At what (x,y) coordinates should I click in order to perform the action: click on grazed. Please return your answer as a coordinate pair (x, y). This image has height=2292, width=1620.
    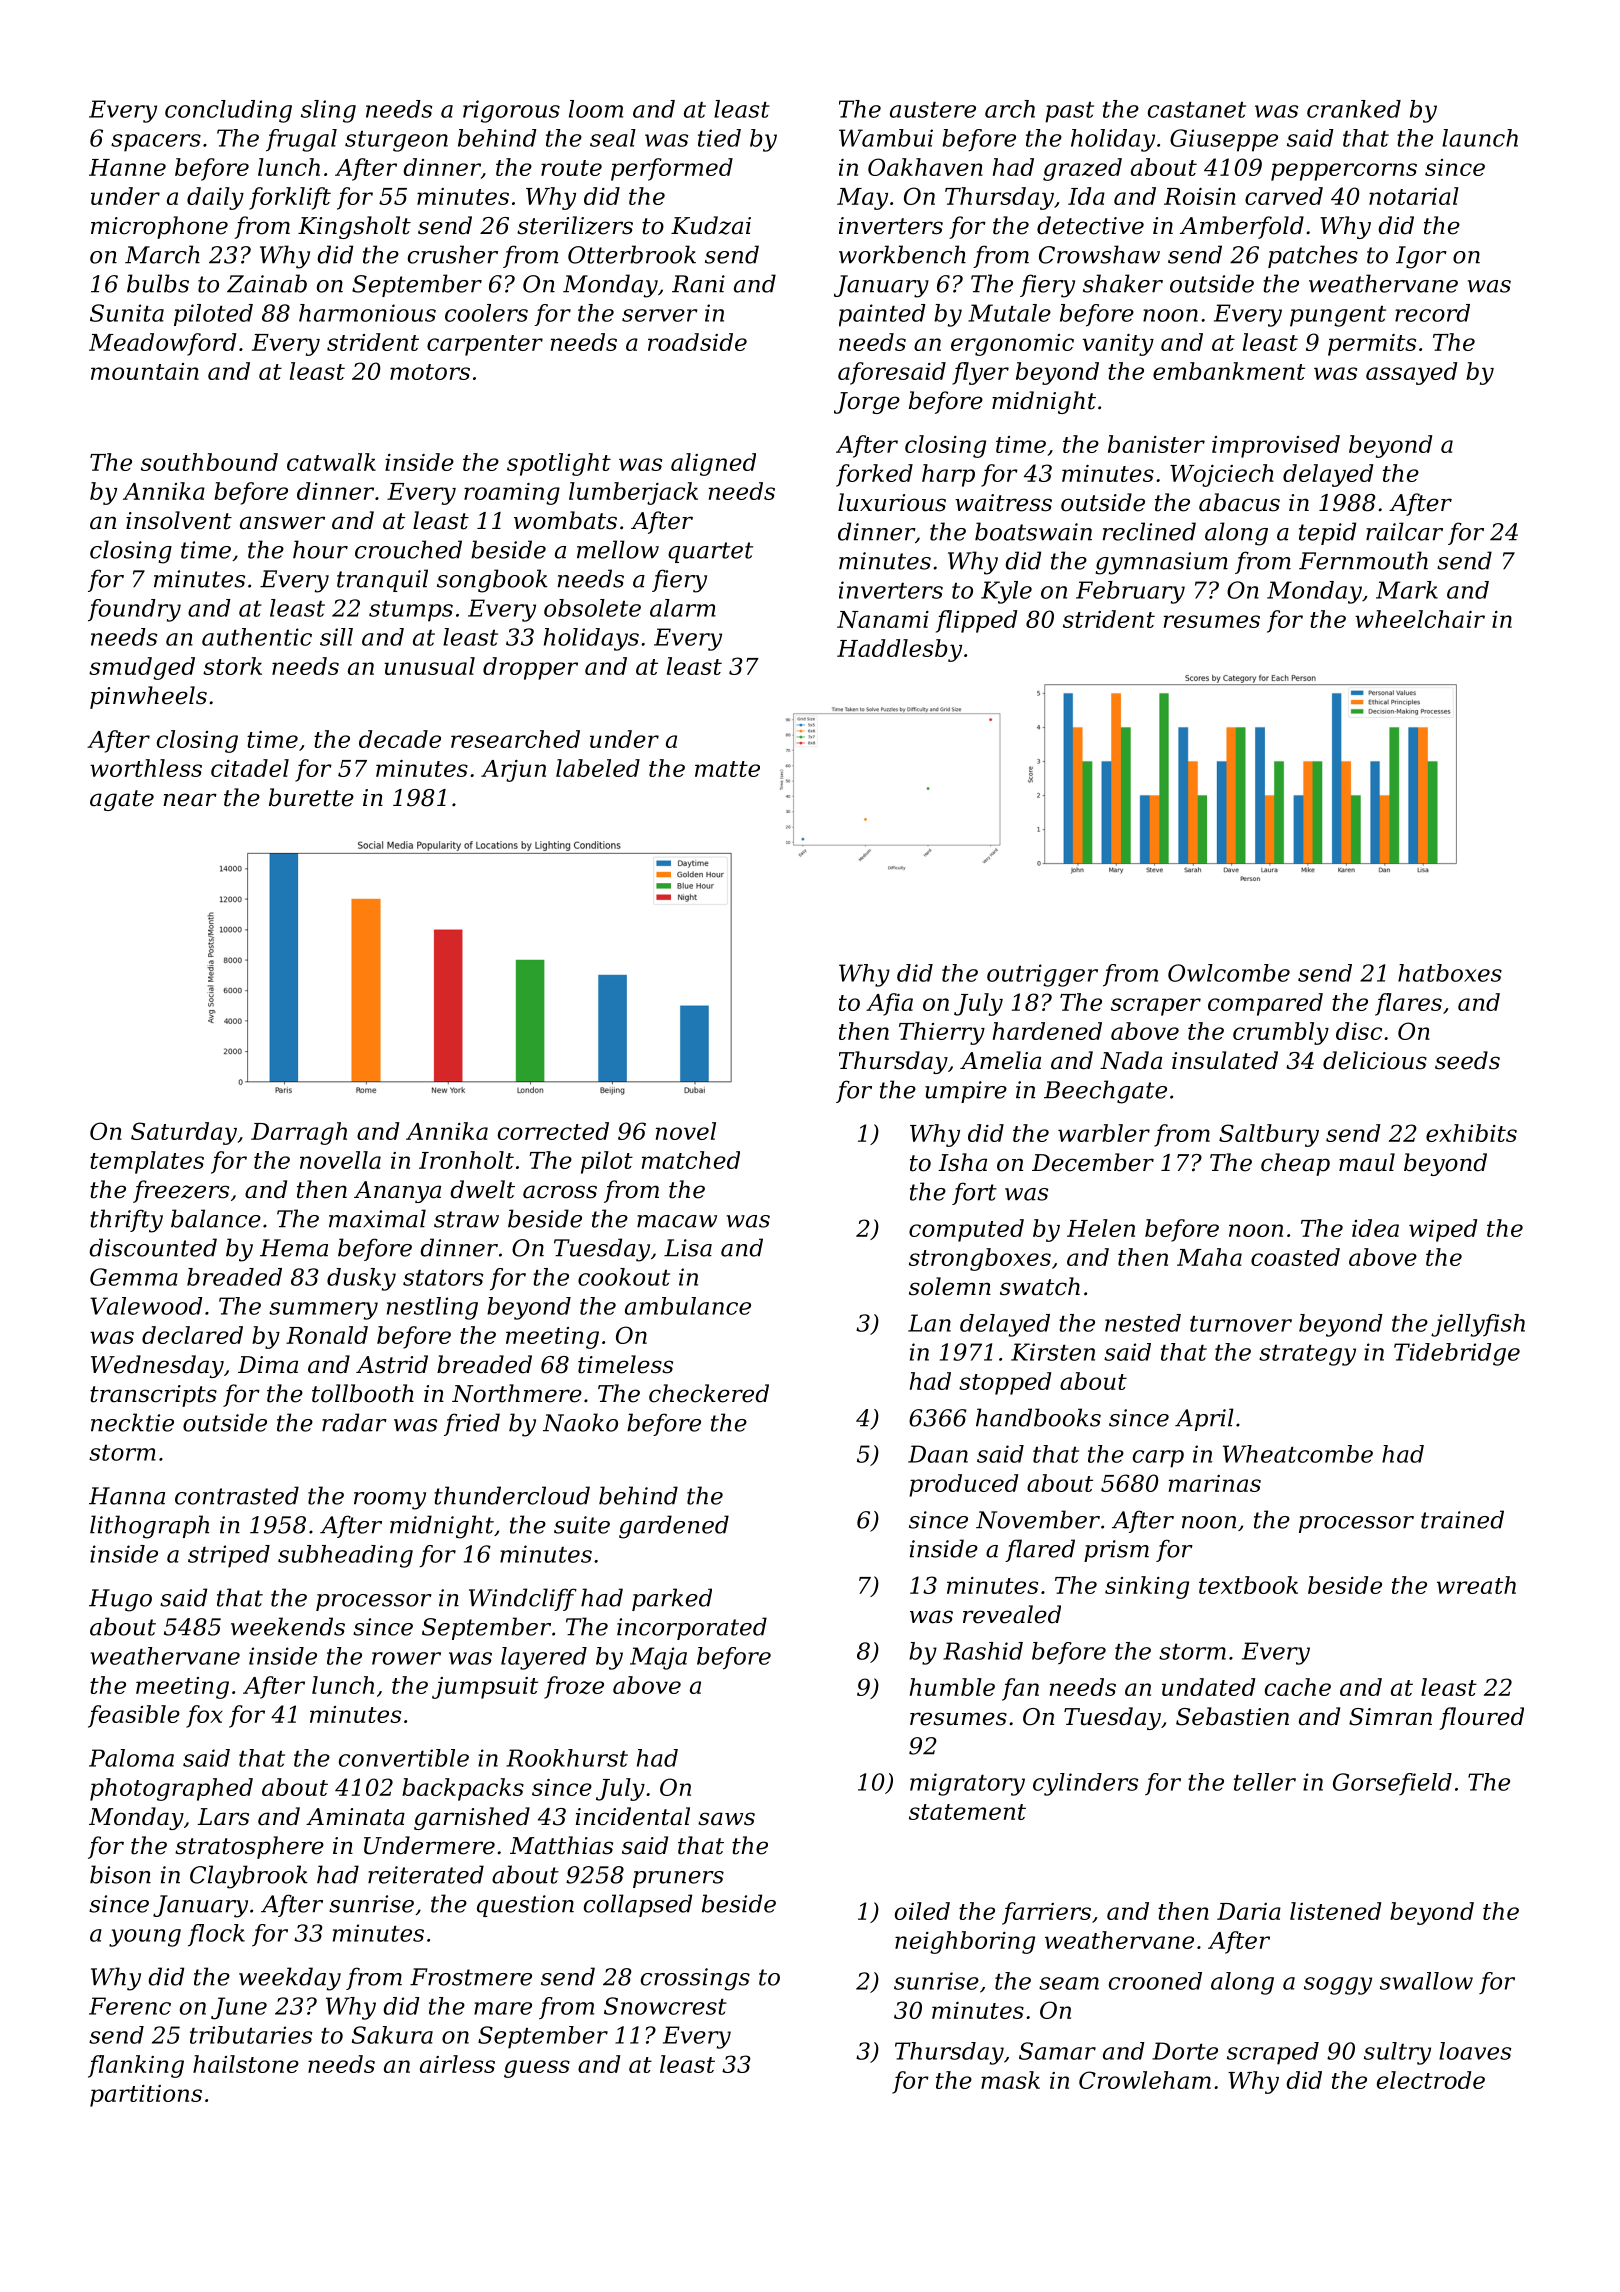
    Looking at the image, I should click on (1082, 169).
